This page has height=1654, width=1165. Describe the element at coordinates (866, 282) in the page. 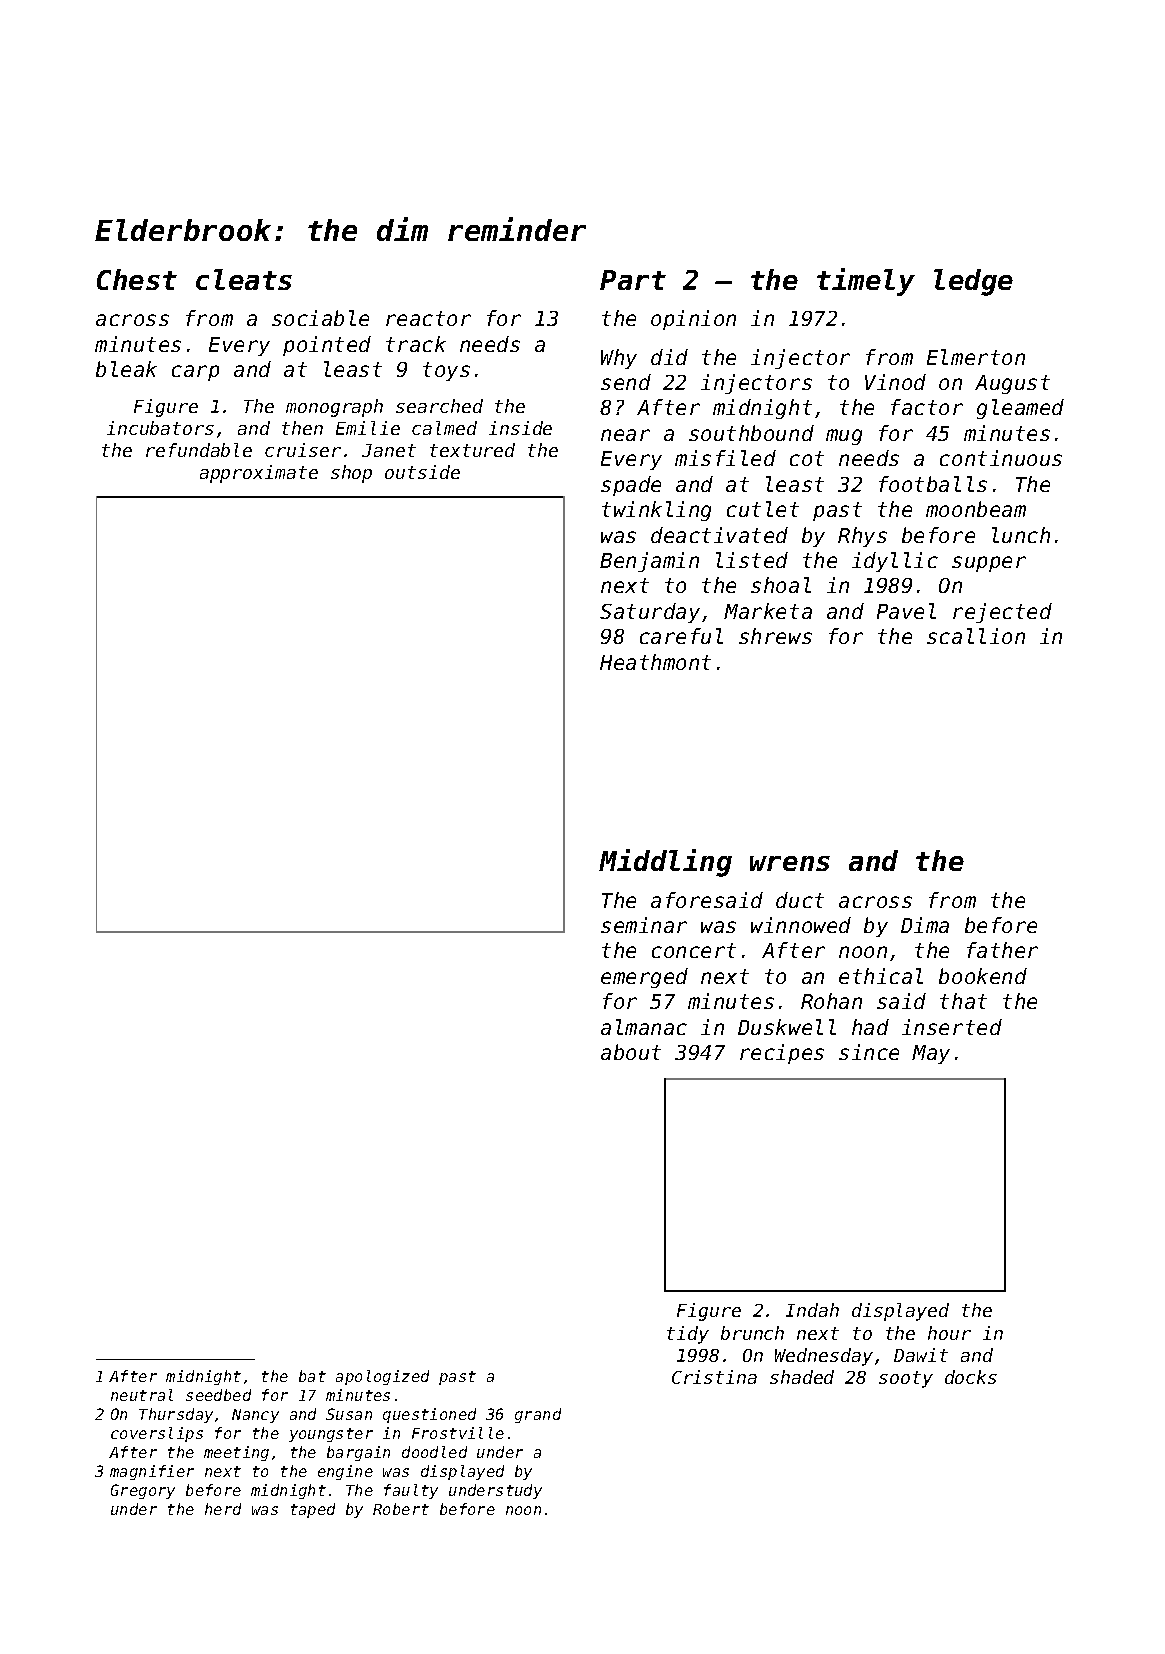

I see `timely` at that location.
